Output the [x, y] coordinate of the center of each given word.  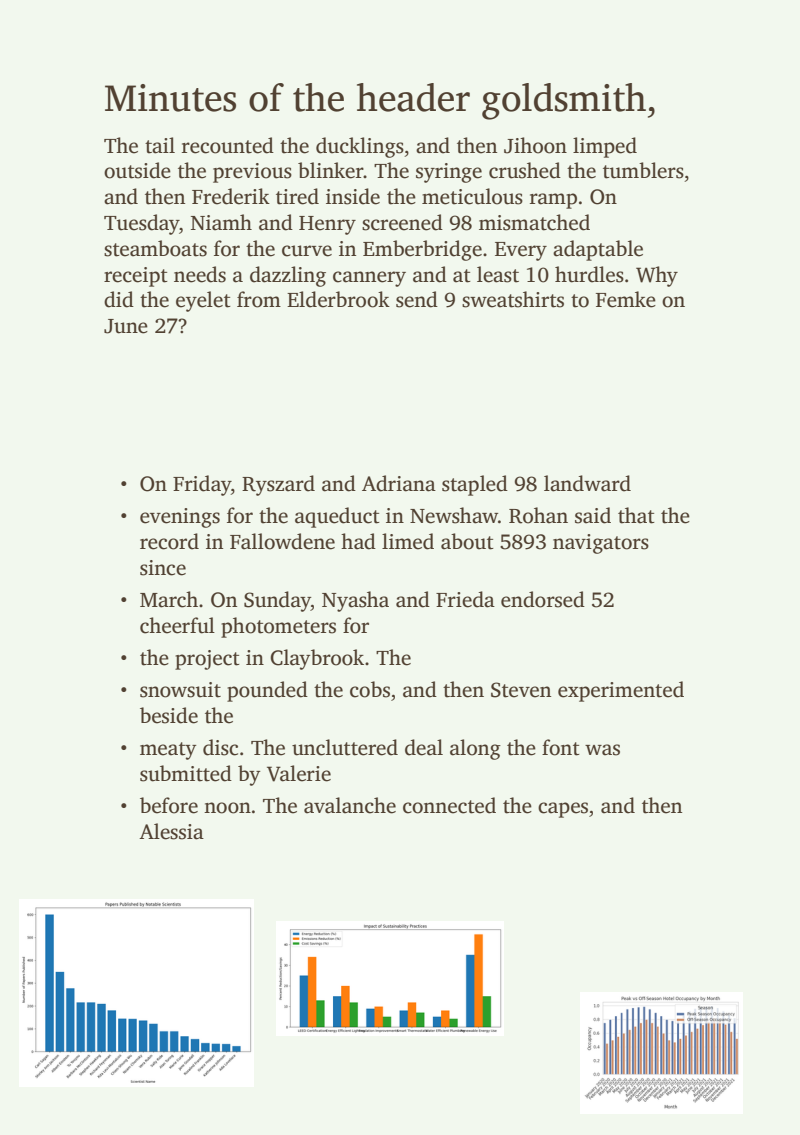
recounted [228, 145]
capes [563, 810]
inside [353, 196]
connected [449, 805]
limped [605, 147]
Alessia [171, 831]
